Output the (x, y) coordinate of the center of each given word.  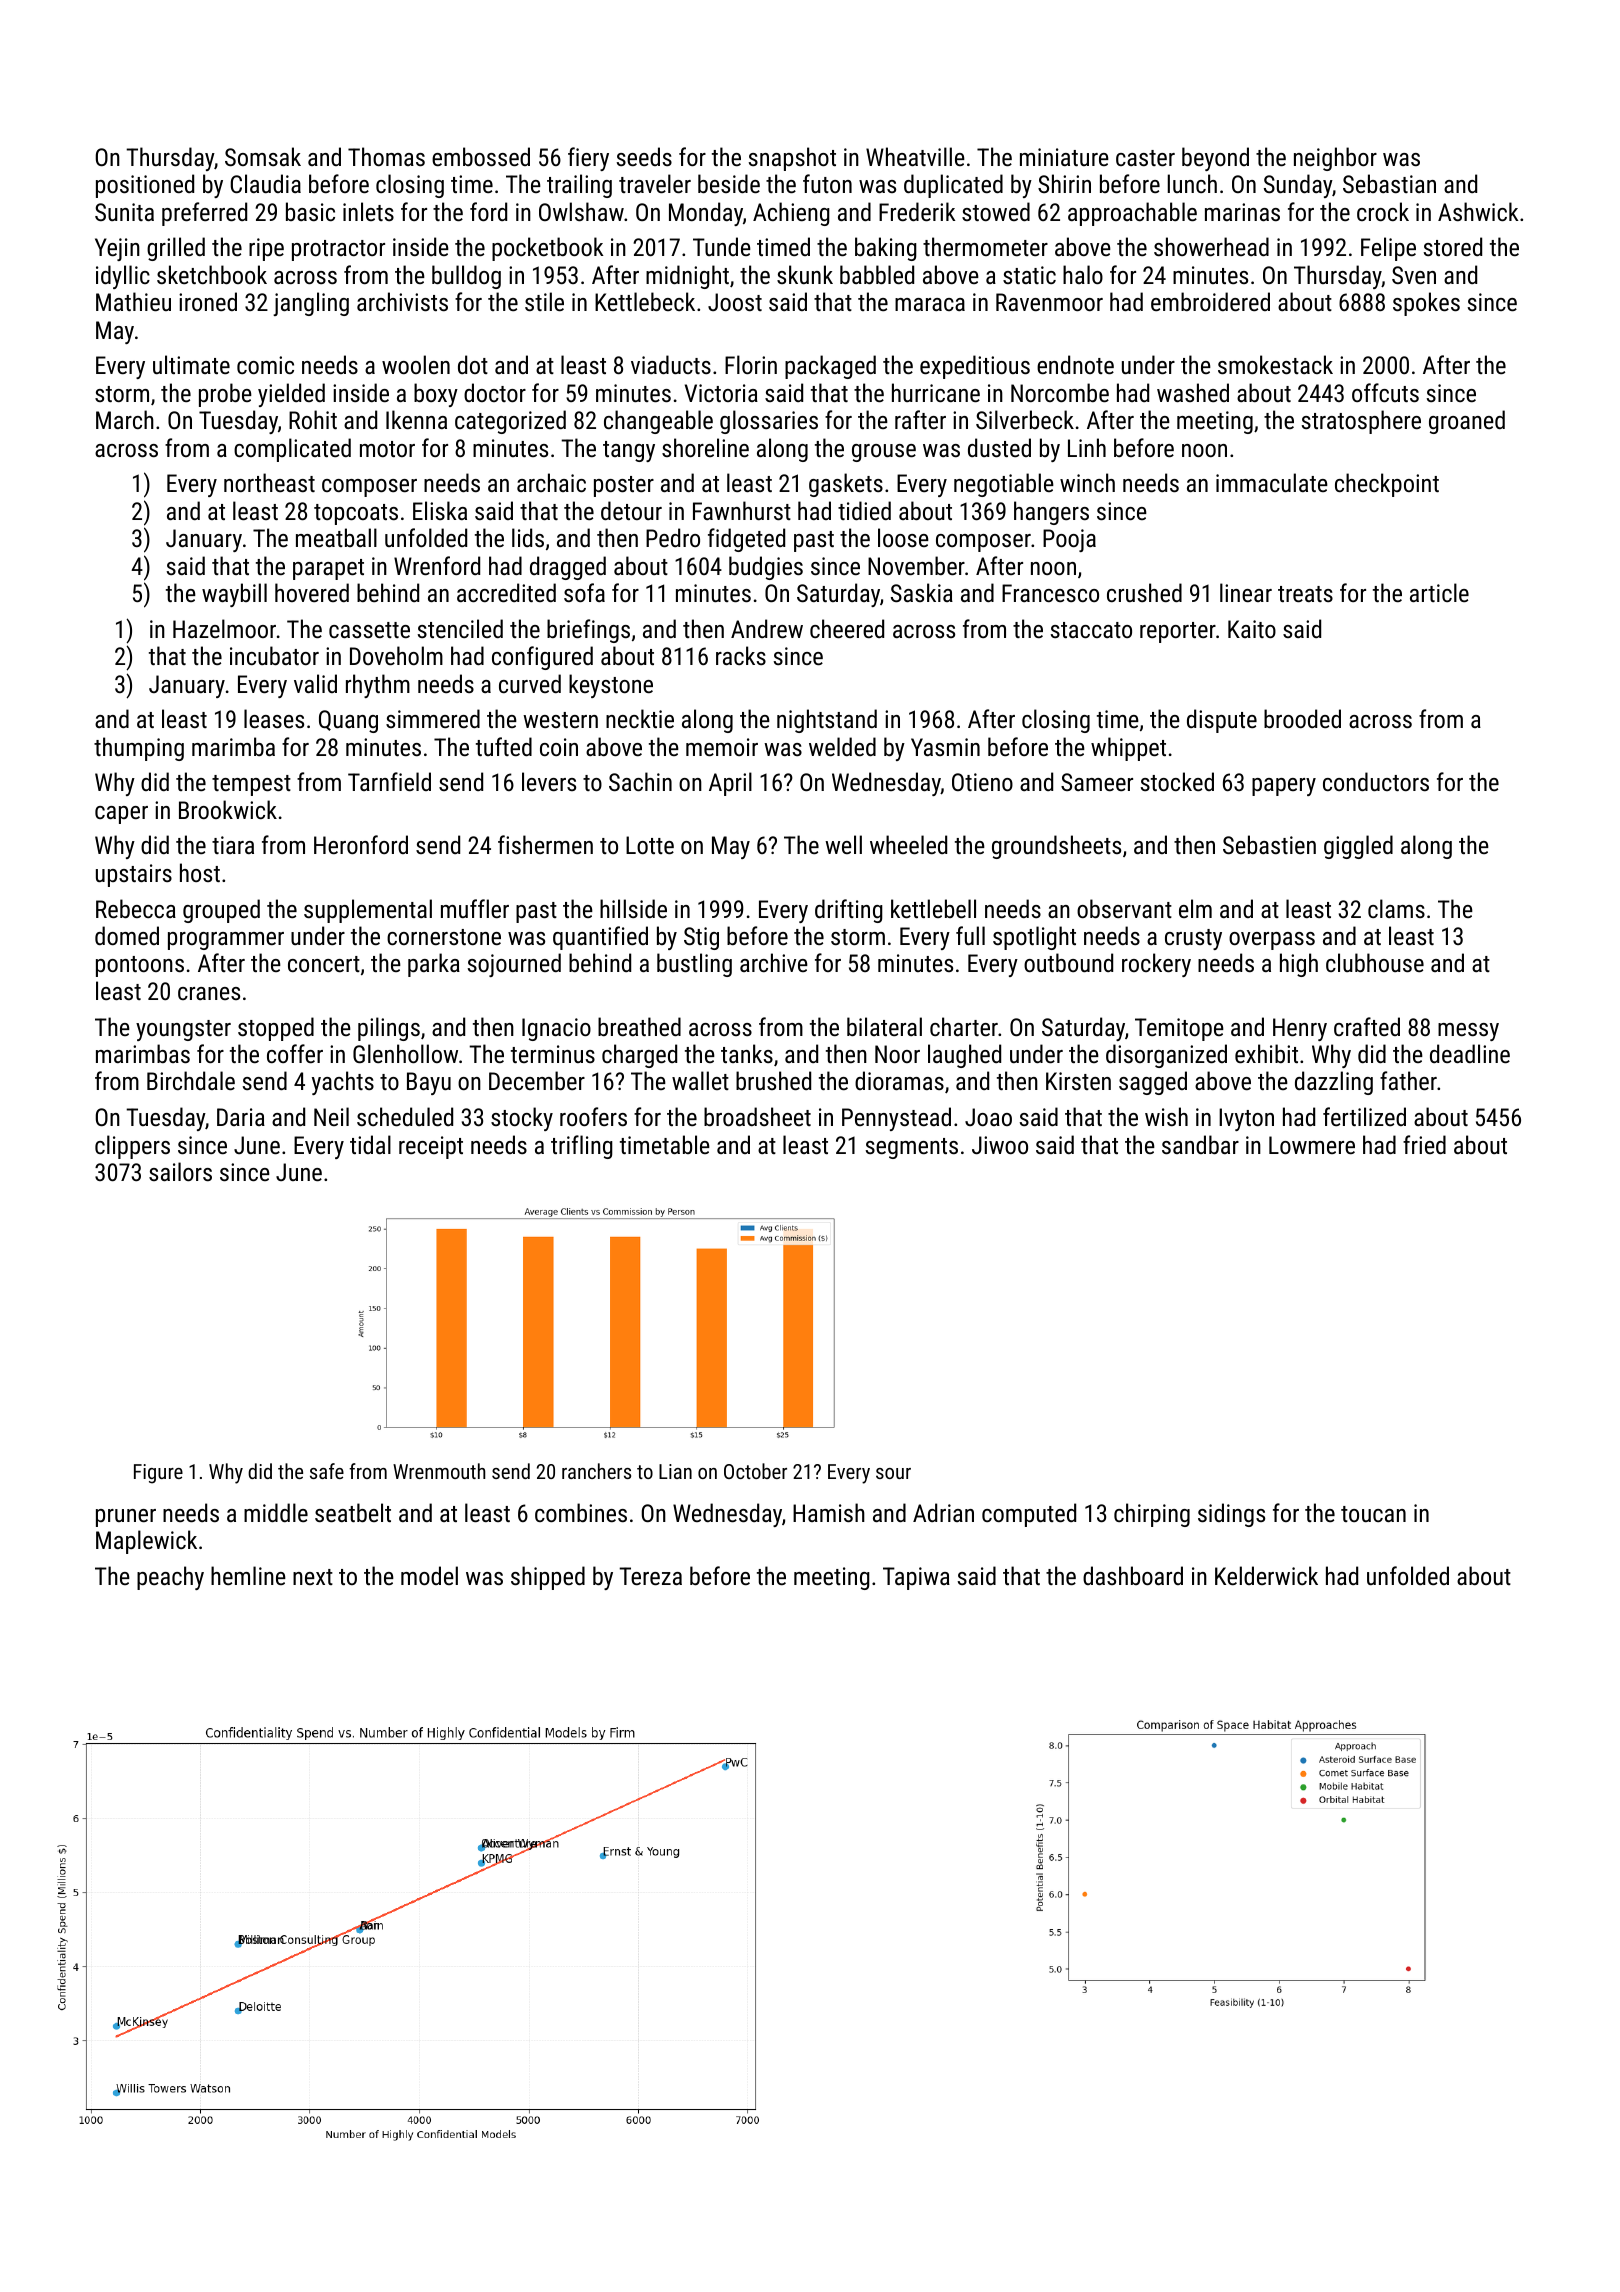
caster (1145, 158)
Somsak (263, 156)
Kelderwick (1266, 1575)
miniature (1064, 157)
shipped (548, 1578)
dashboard (1133, 1575)
